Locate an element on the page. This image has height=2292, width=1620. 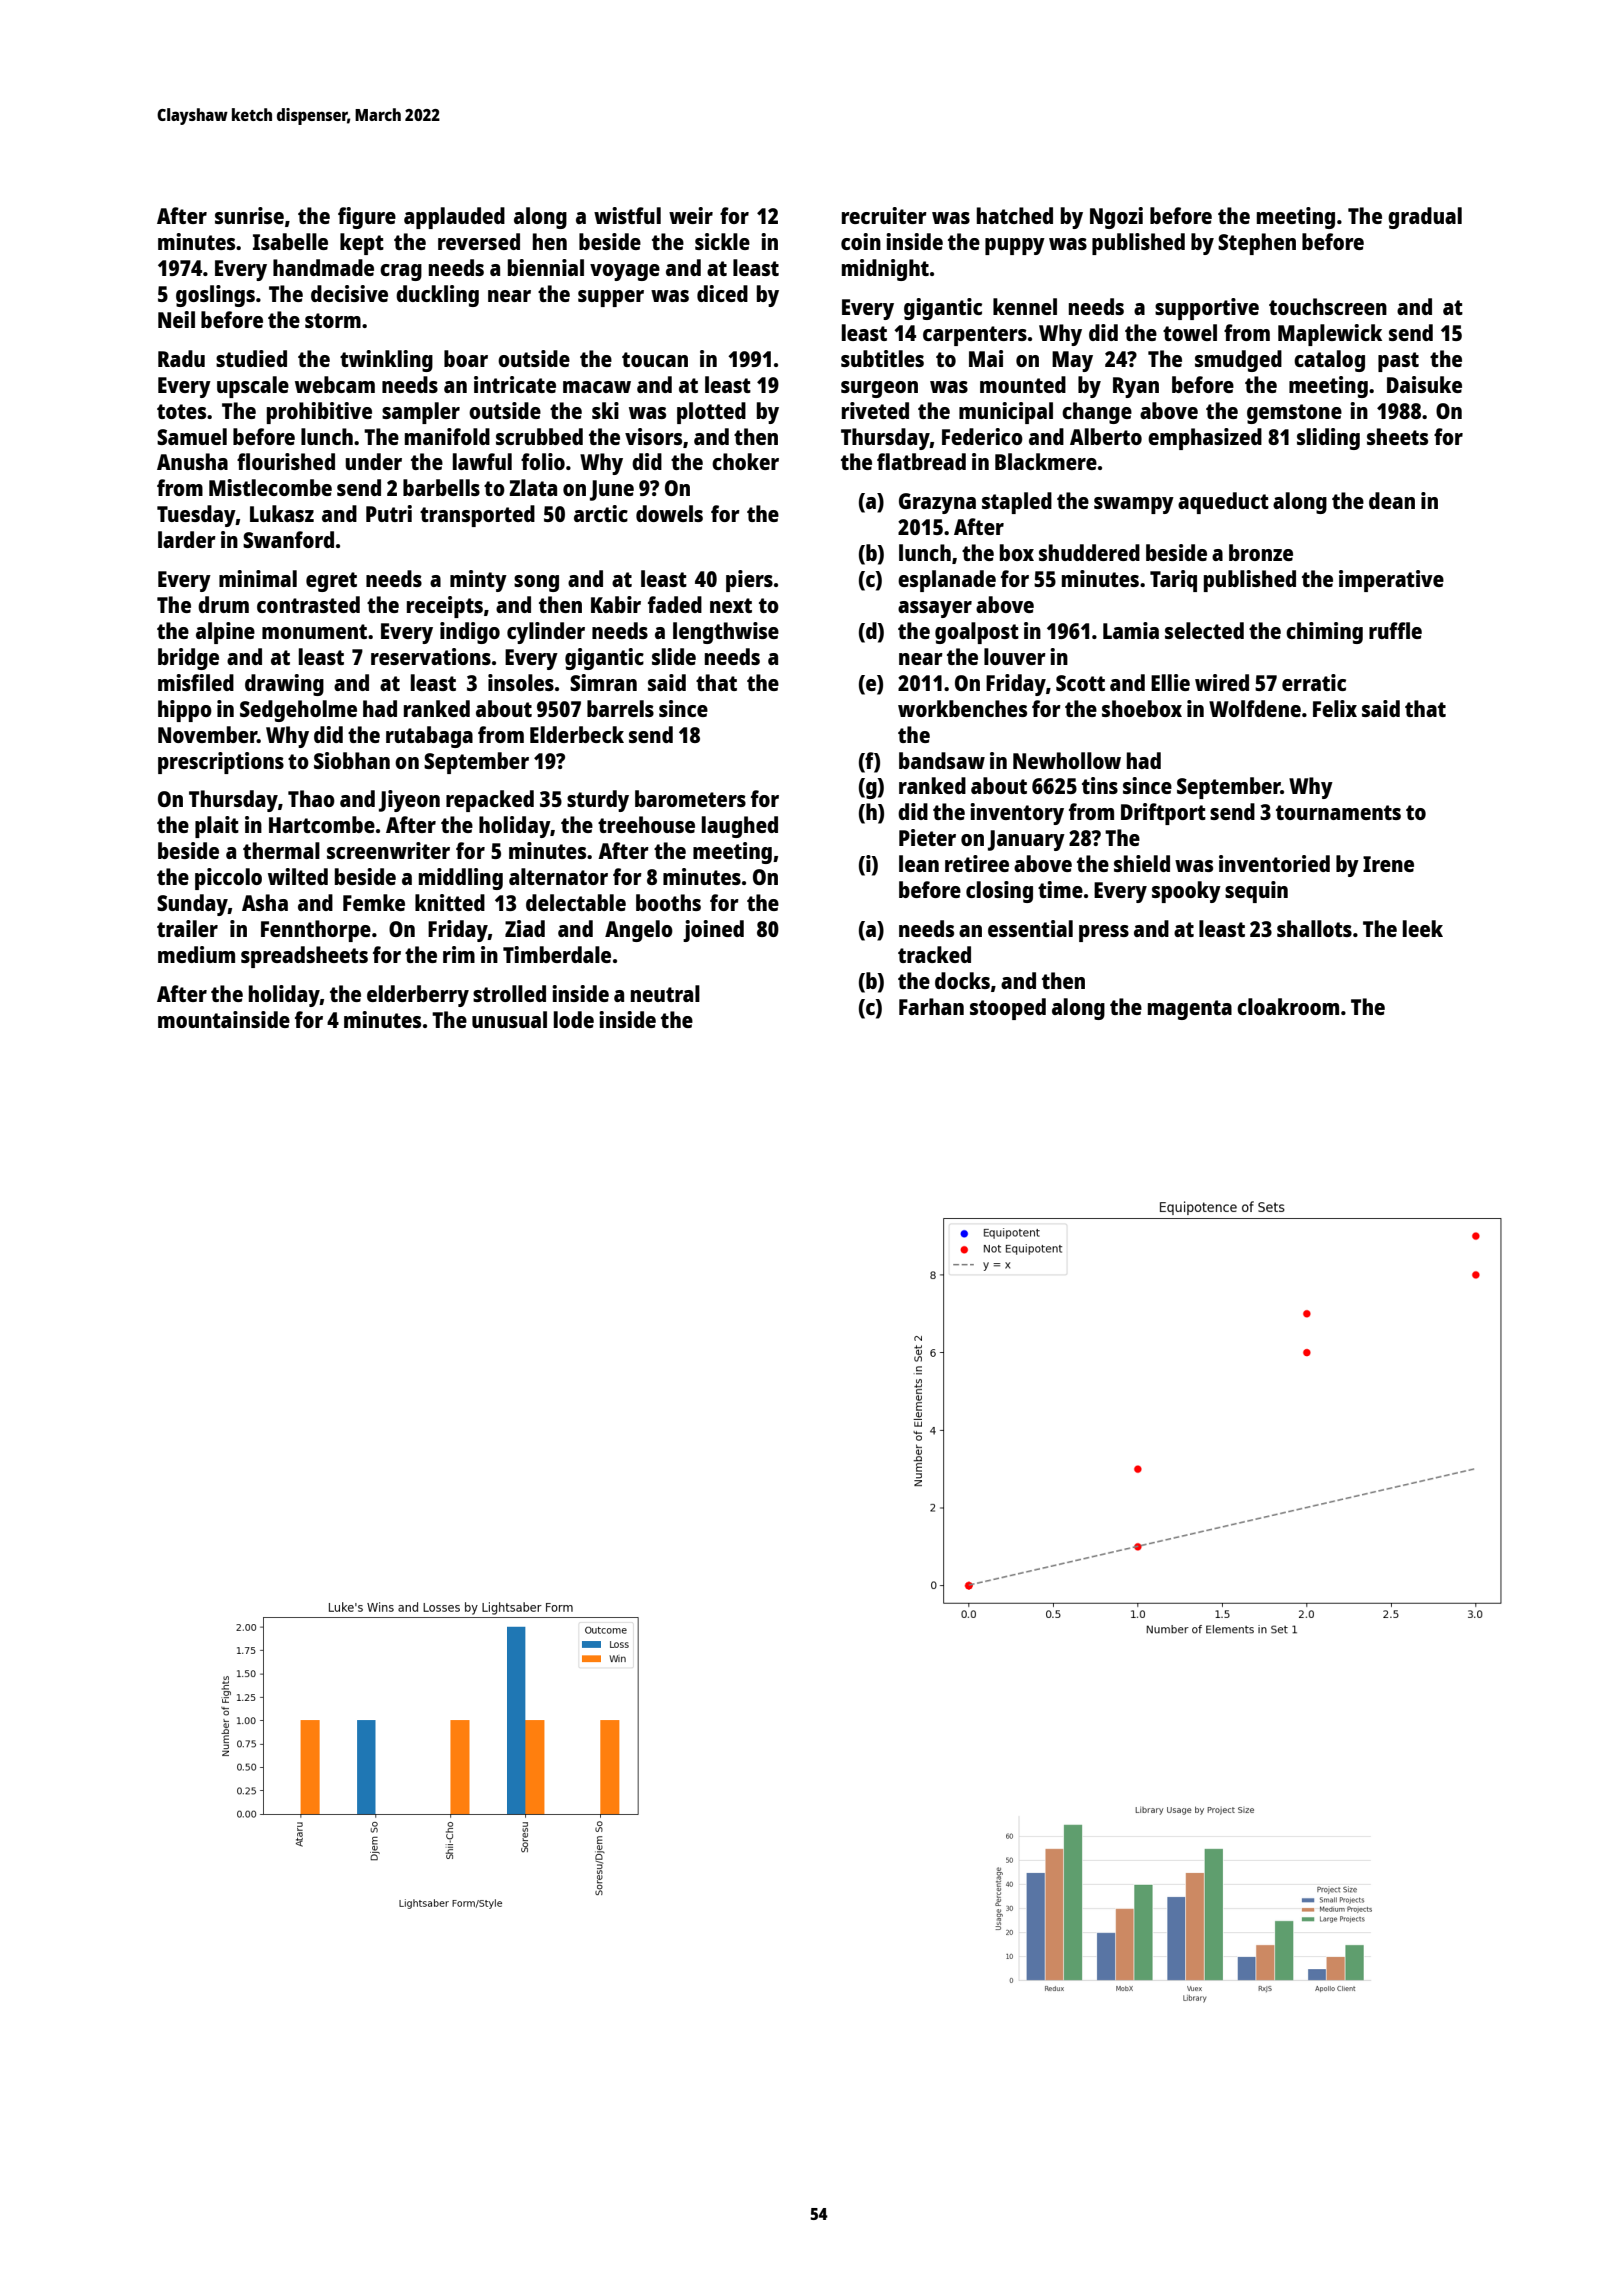
drum is located at coordinates (223, 604).
